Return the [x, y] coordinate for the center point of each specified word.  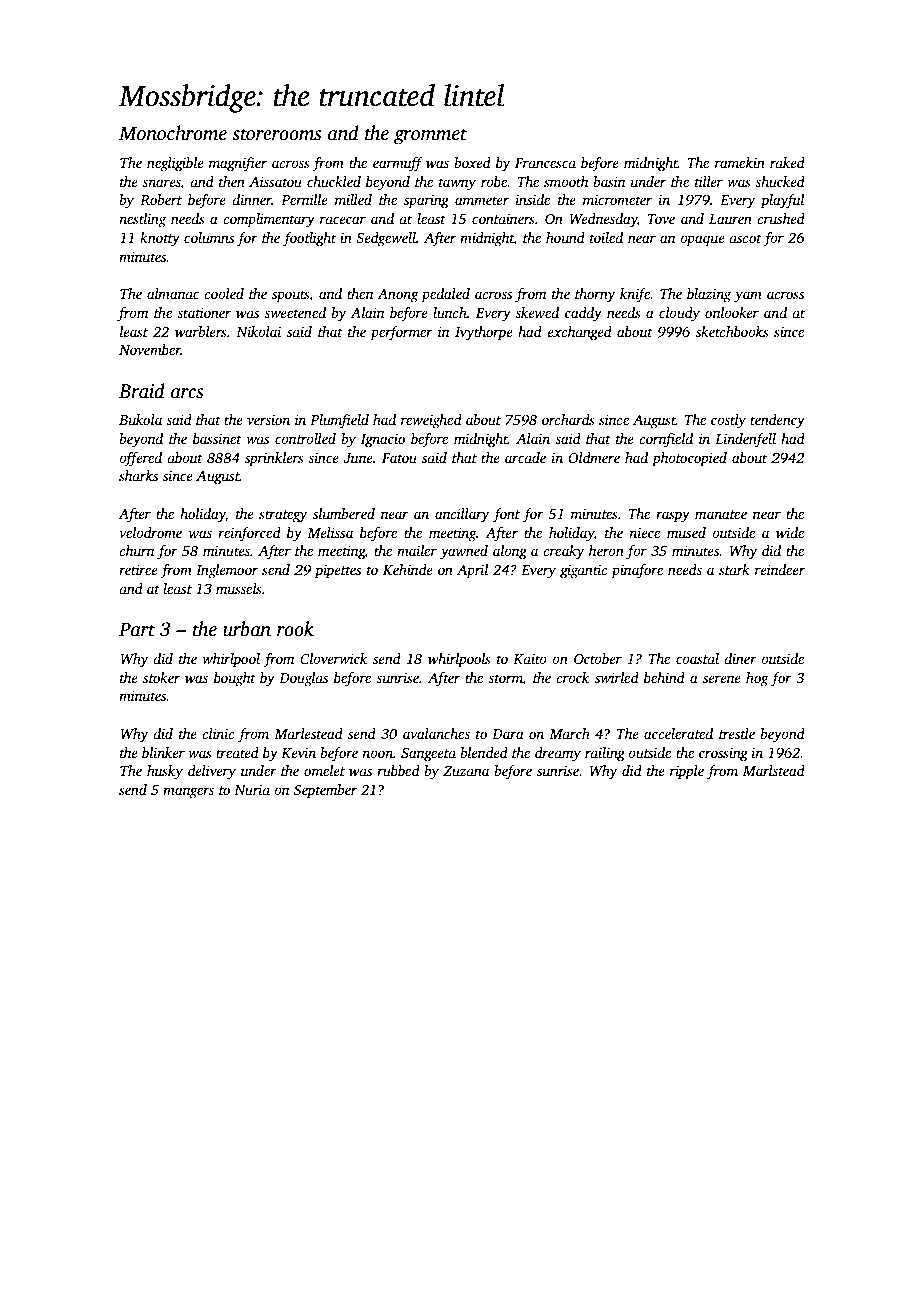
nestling [142, 220]
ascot [745, 238]
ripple [687, 772]
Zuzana [466, 771]
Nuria [252, 789]
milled [353, 199]
